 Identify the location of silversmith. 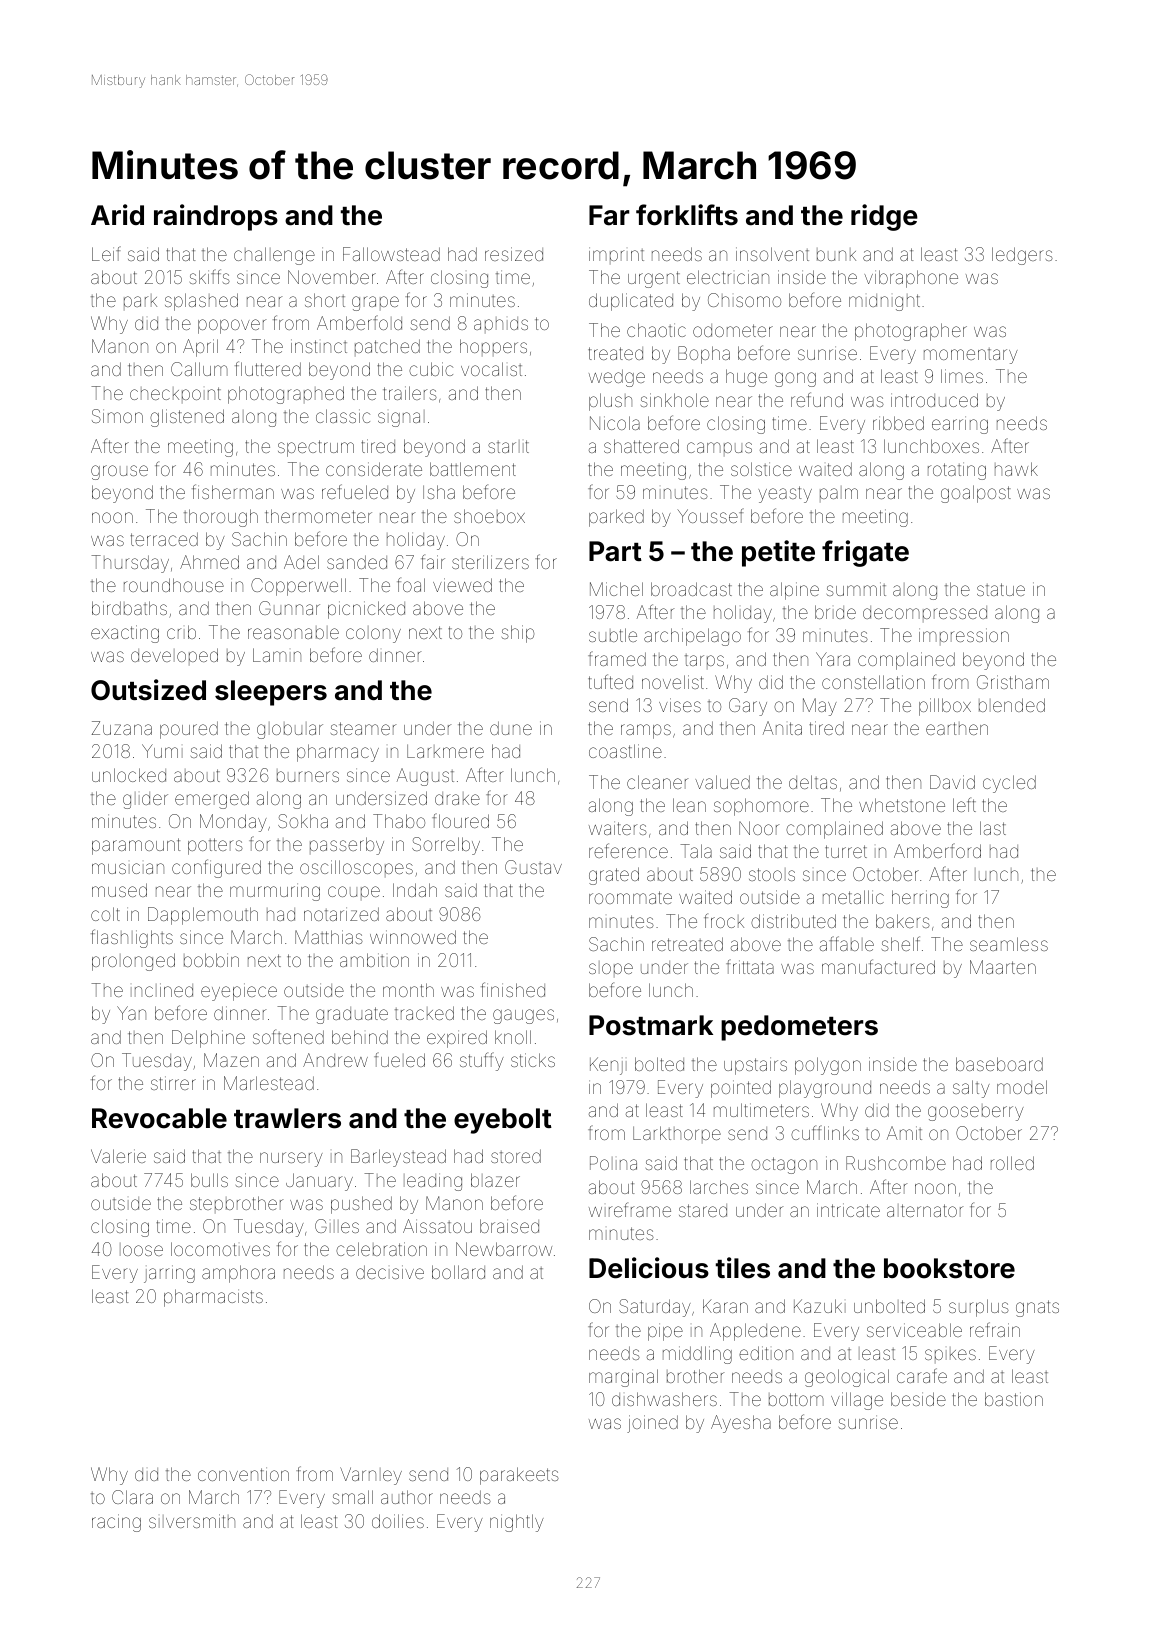
(192, 1521).
